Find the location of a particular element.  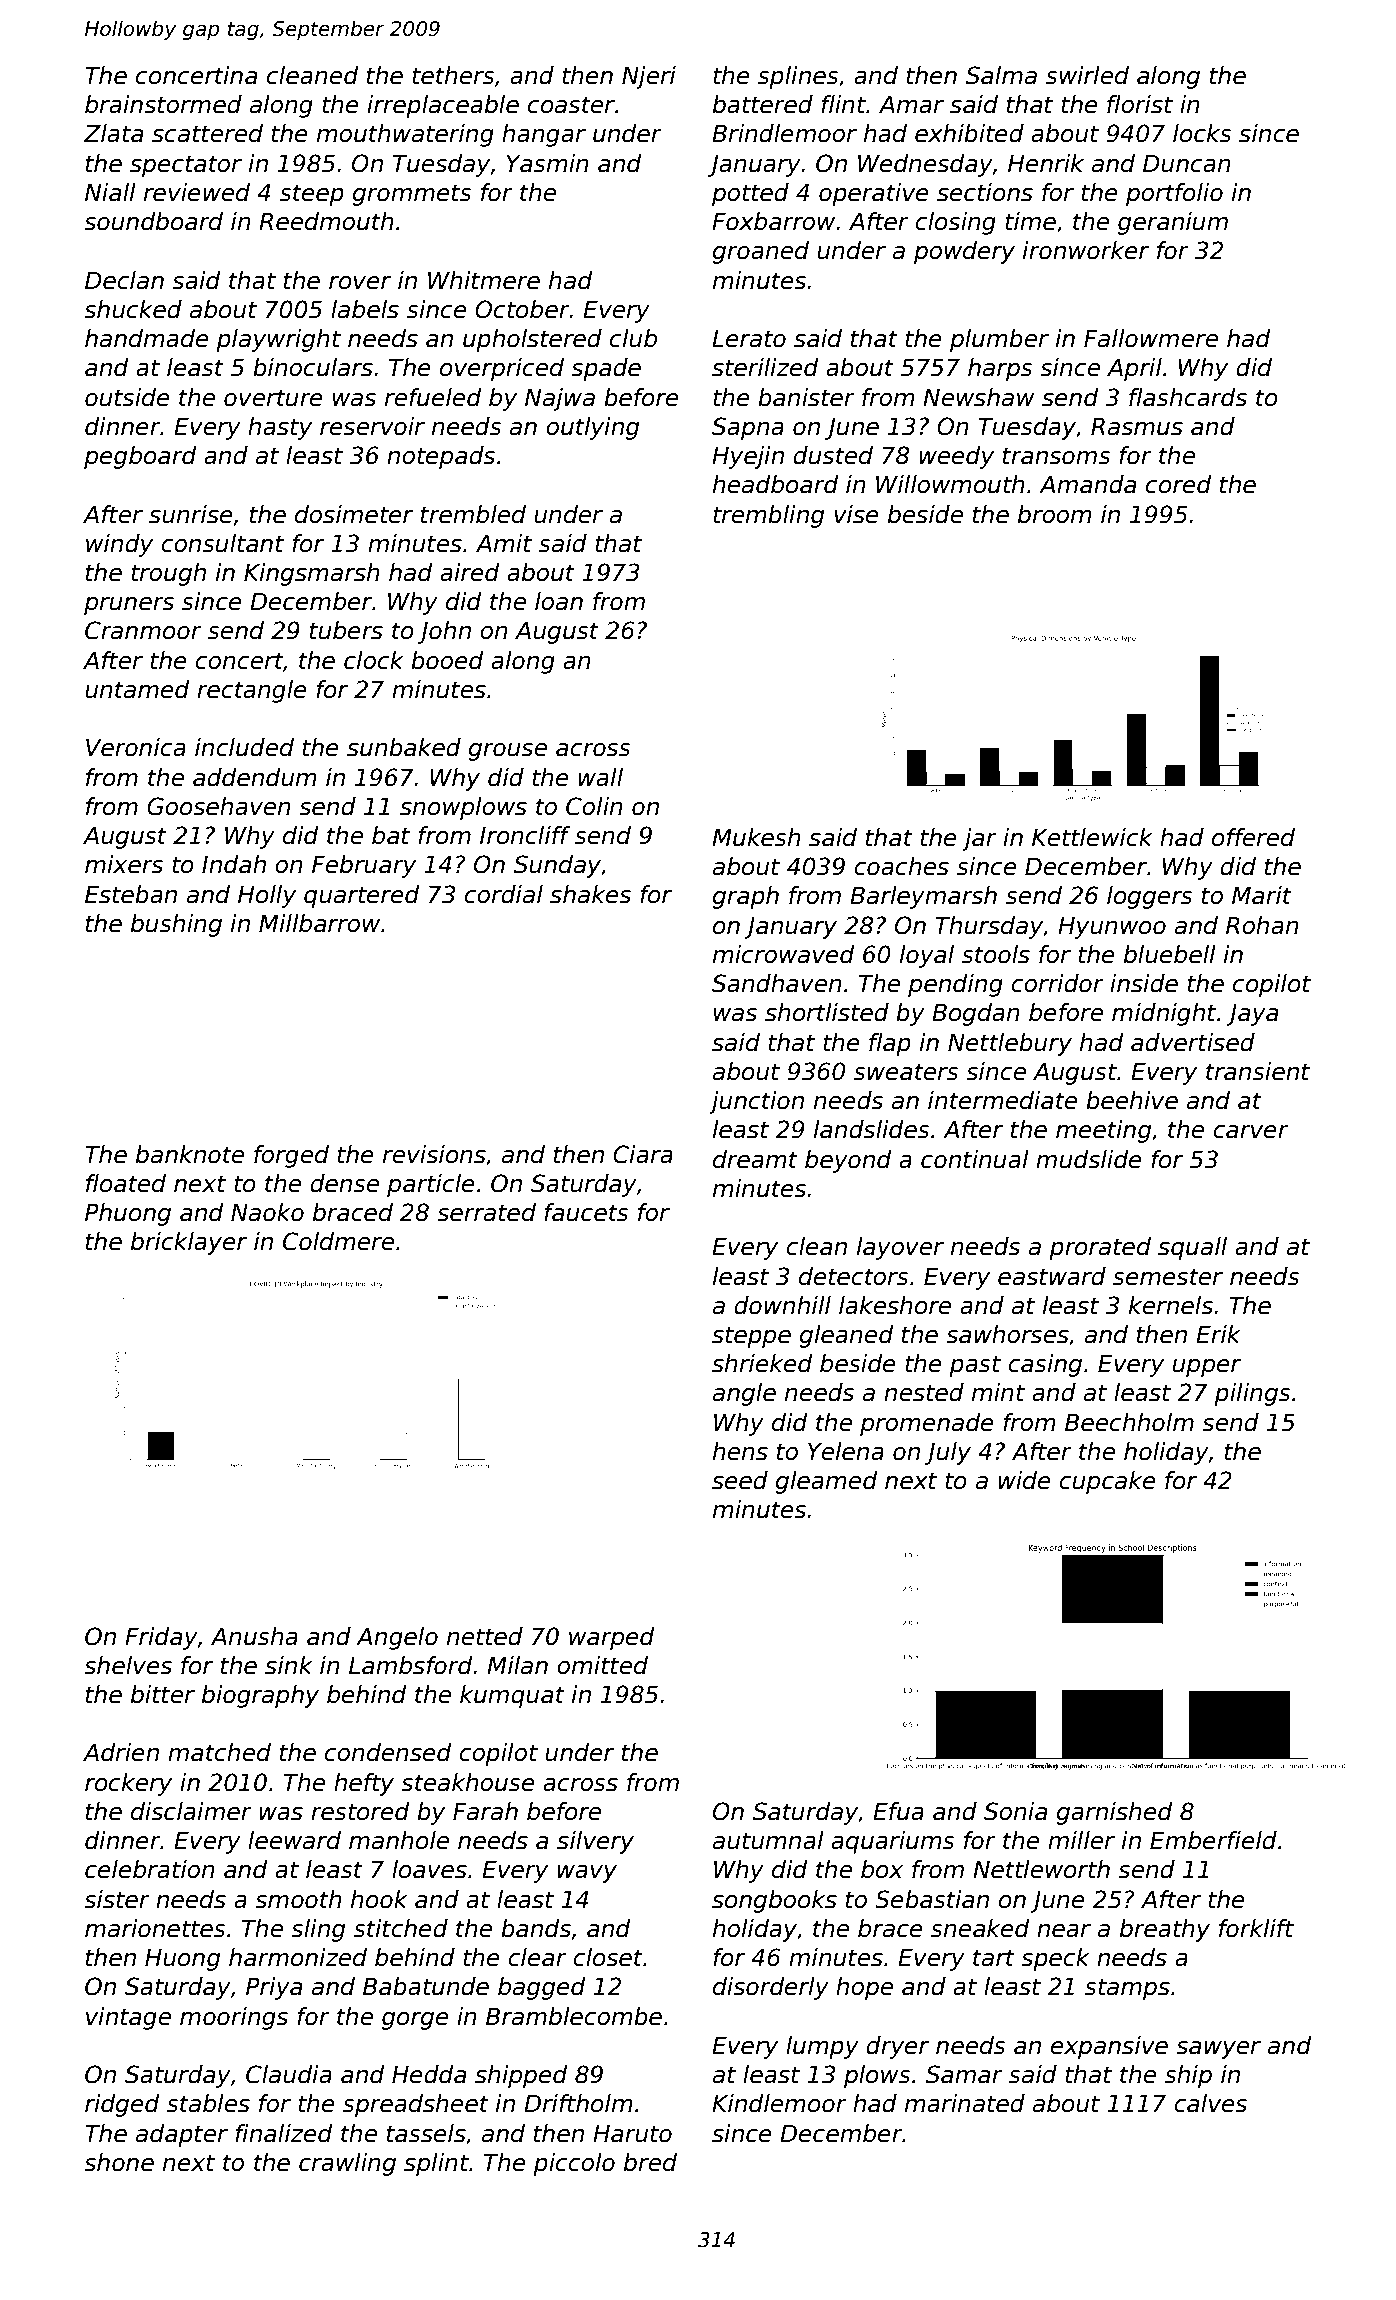

garnished is located at coordinates (1114, 1813).
